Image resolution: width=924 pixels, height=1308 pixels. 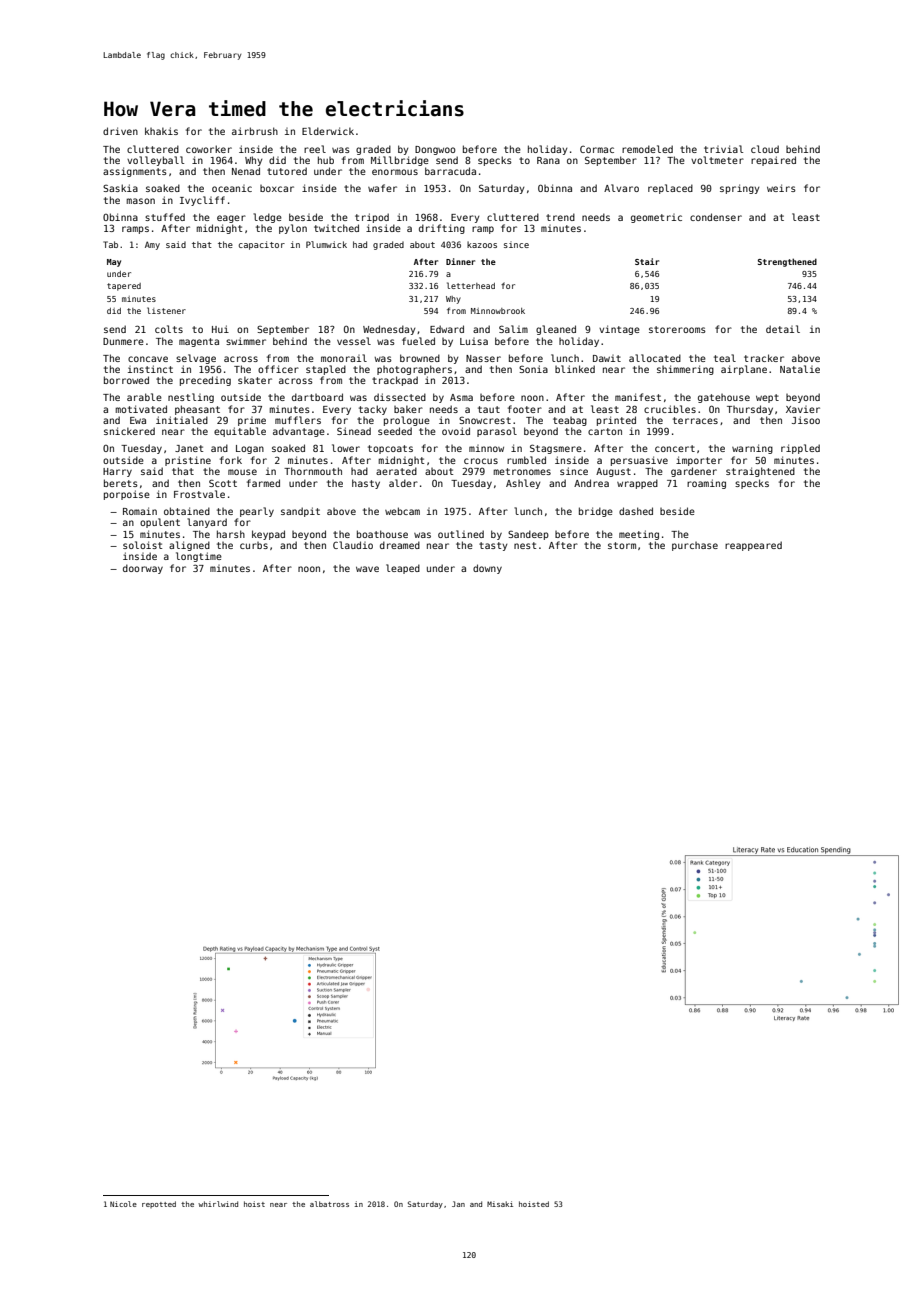 What do you see at coordinates (367, 569) in the screenshot?
I see `wave` at bounding box center [367, 569].
